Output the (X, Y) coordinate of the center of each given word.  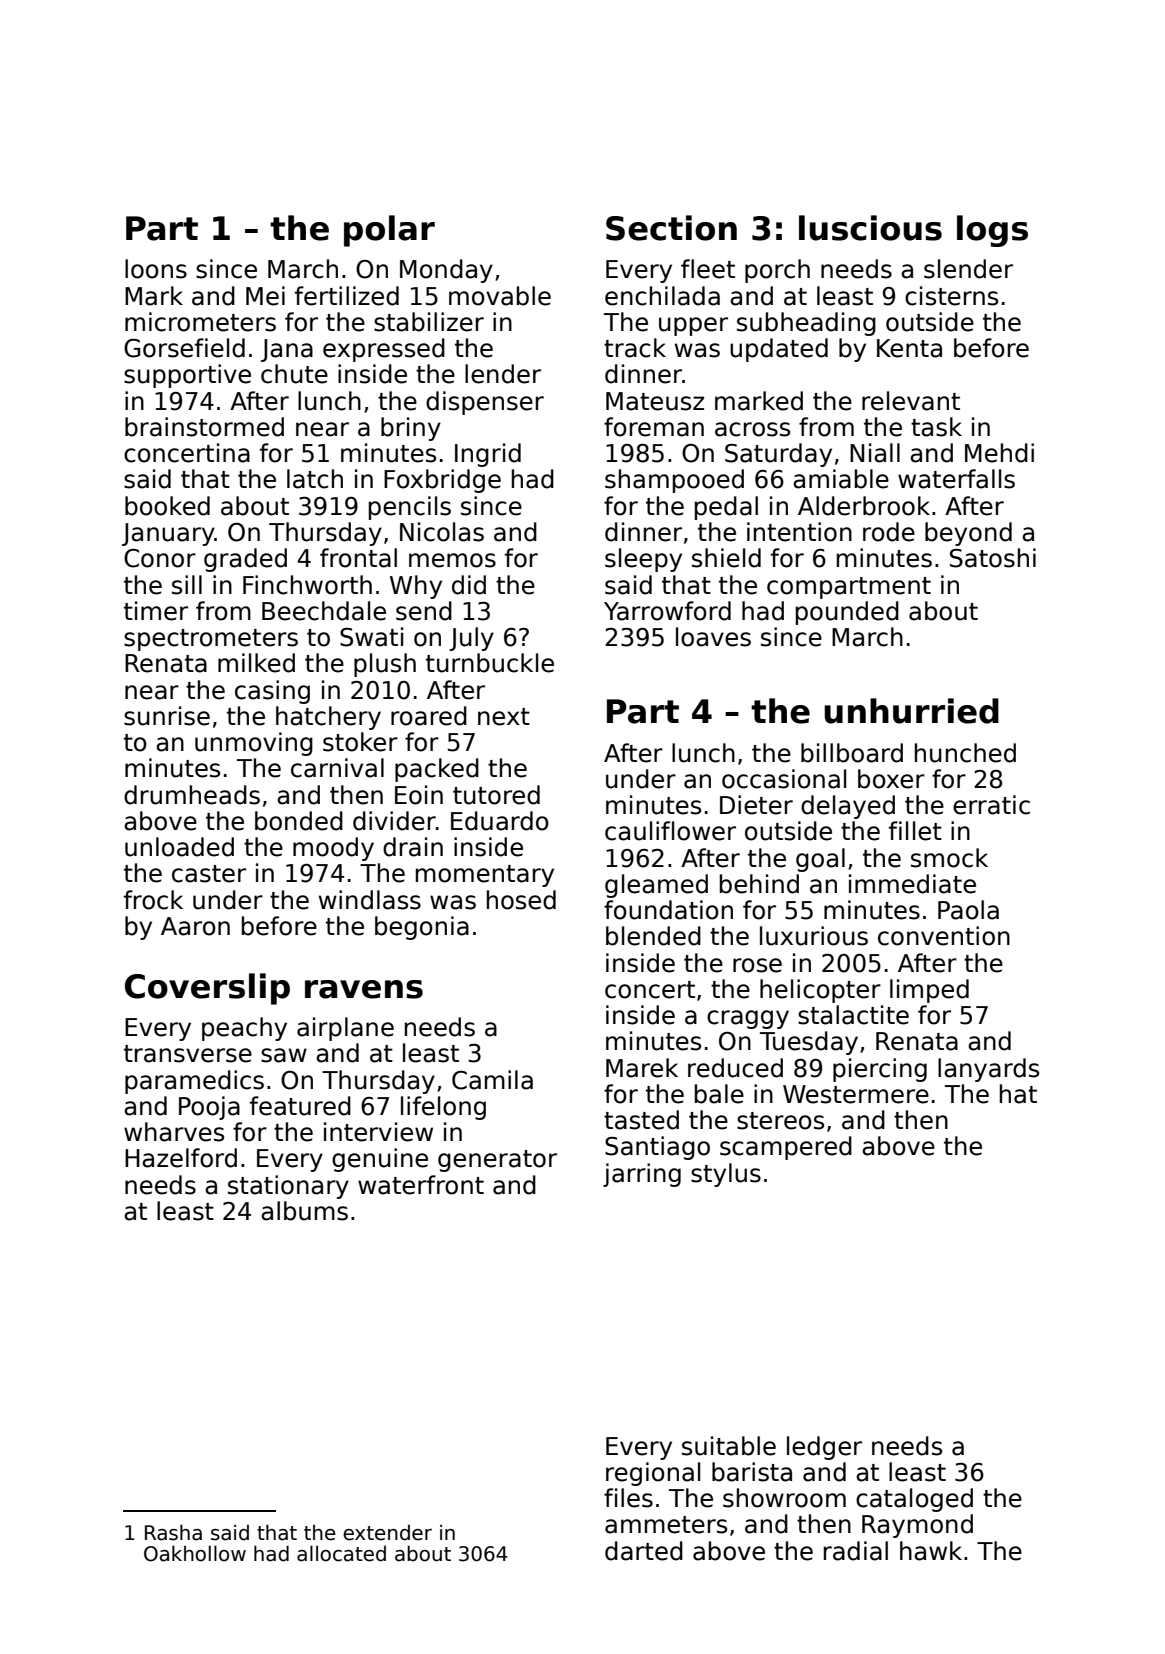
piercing (880, 1070)
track (635, 348)
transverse (188, 1054)
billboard (852, 753)
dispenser (485, 403)
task (936, 427)
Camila (492, 1080)
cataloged (914, 1500)
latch (315, 479)
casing (272, 692)
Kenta (909, 348)
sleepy (643, 560)
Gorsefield (184, 348)
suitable (729, 1446)
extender (387, 1533)
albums (304, 1211)
